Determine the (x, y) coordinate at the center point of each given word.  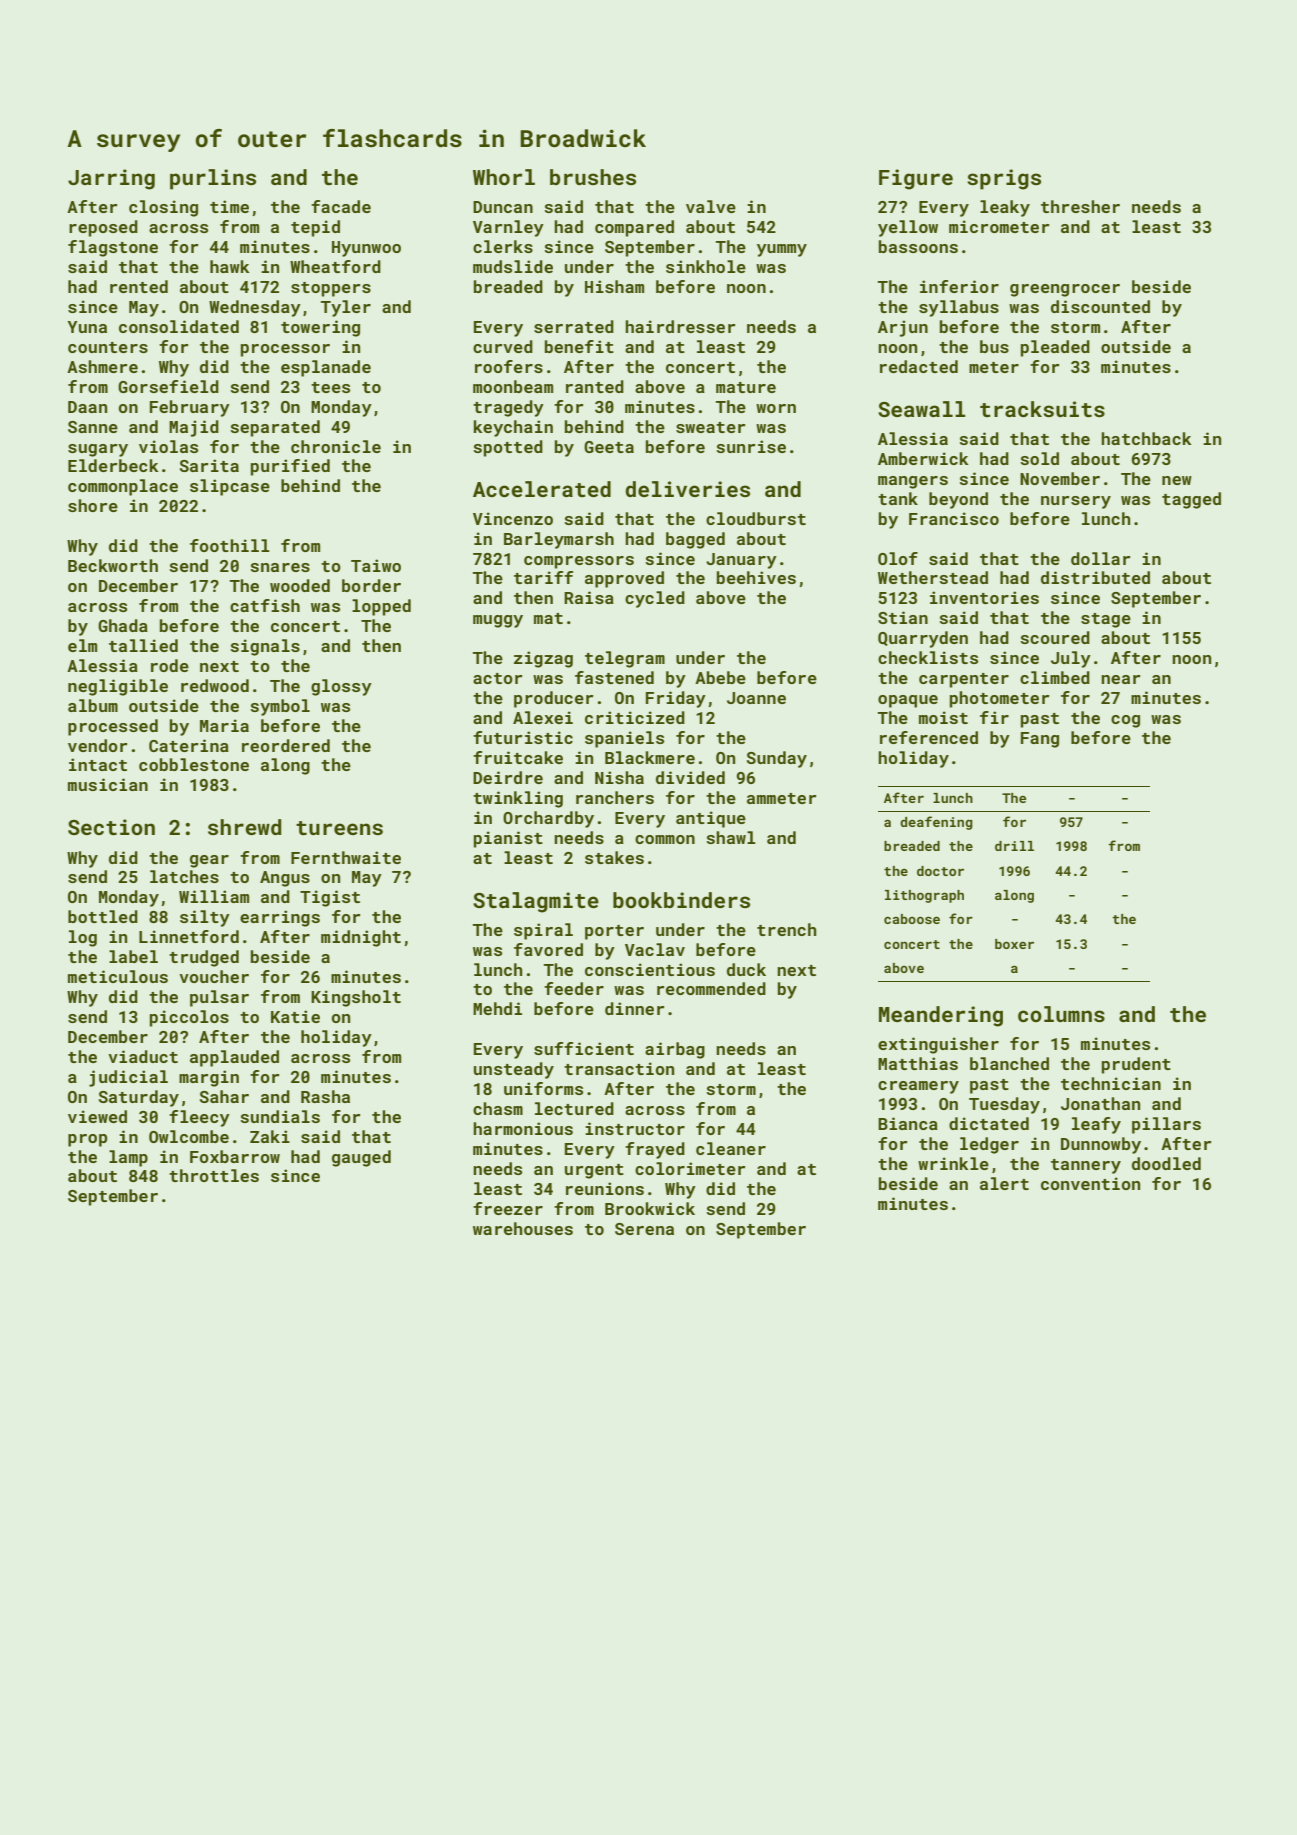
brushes (593, 177)
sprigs (1004, 179)
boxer (1014, 944)
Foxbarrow (235, 1156)
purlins (213, 179)
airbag (675, 1050)
